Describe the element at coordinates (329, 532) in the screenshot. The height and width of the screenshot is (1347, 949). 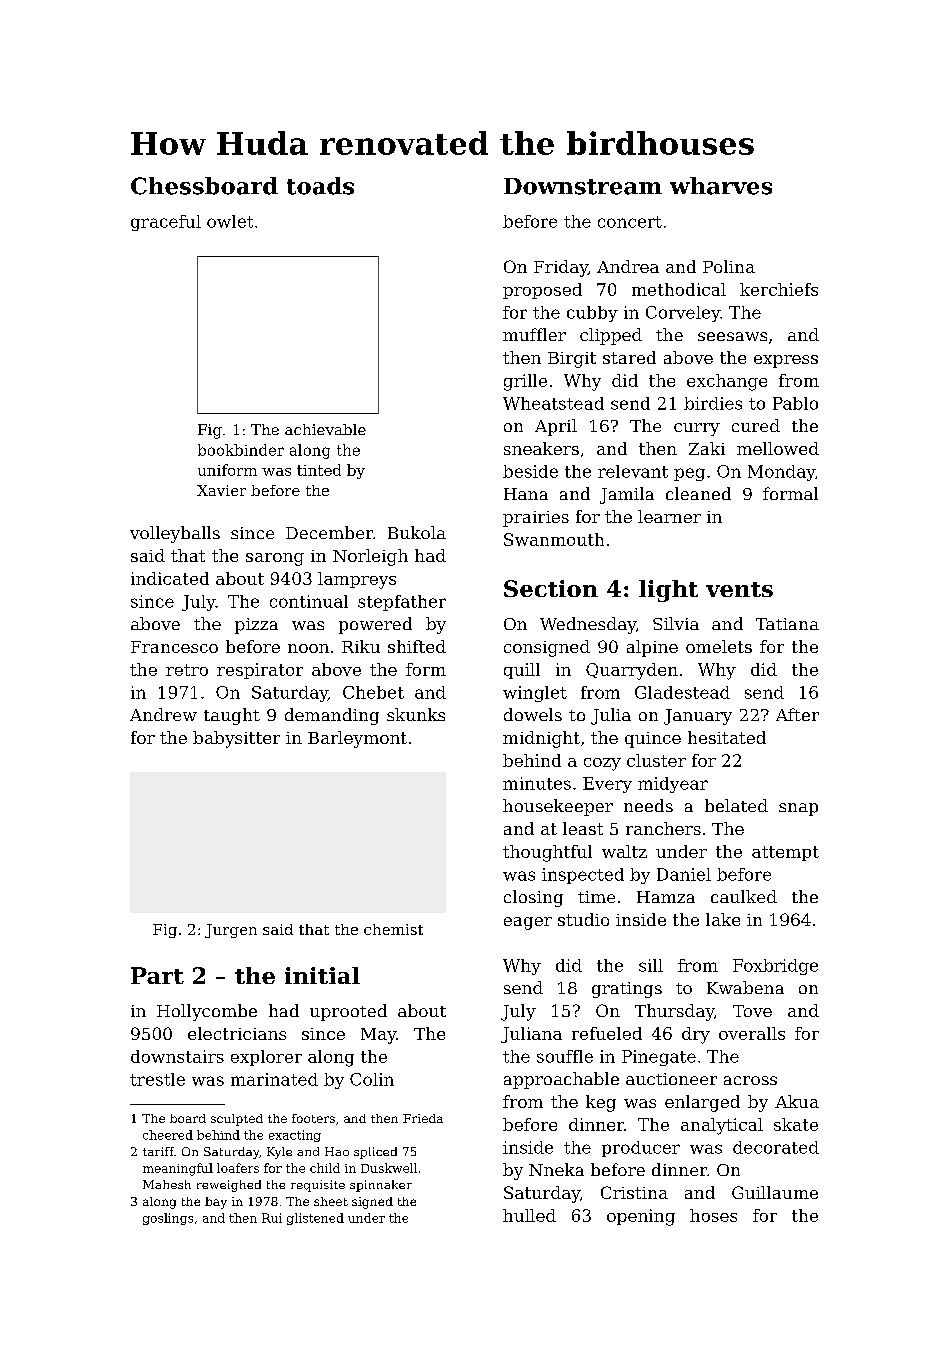
I see `December` at that location.
